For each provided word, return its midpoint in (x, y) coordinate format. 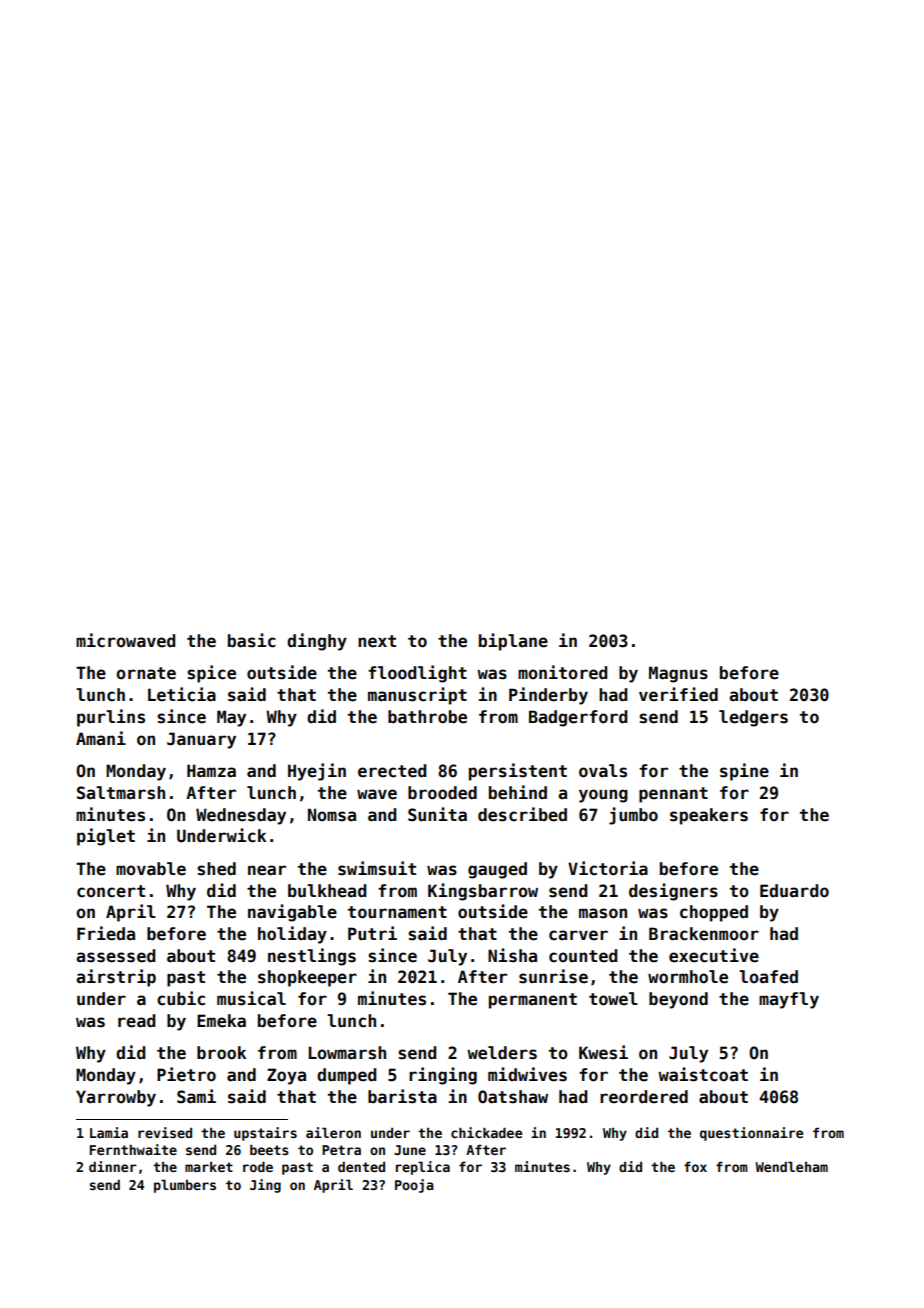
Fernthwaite (133, 1149)
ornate (146, 673)
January (201, 740)
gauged (497, 870)
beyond (678, 1000)
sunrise (553, 976)
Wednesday (241, 816)
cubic (181, 998)
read (137, 1021)
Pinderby (548, 696)
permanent (533, 1001)
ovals (603, 771)
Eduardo (794, 891)
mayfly (789, 1000)
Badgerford (578, 718)
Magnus (678, 674)
